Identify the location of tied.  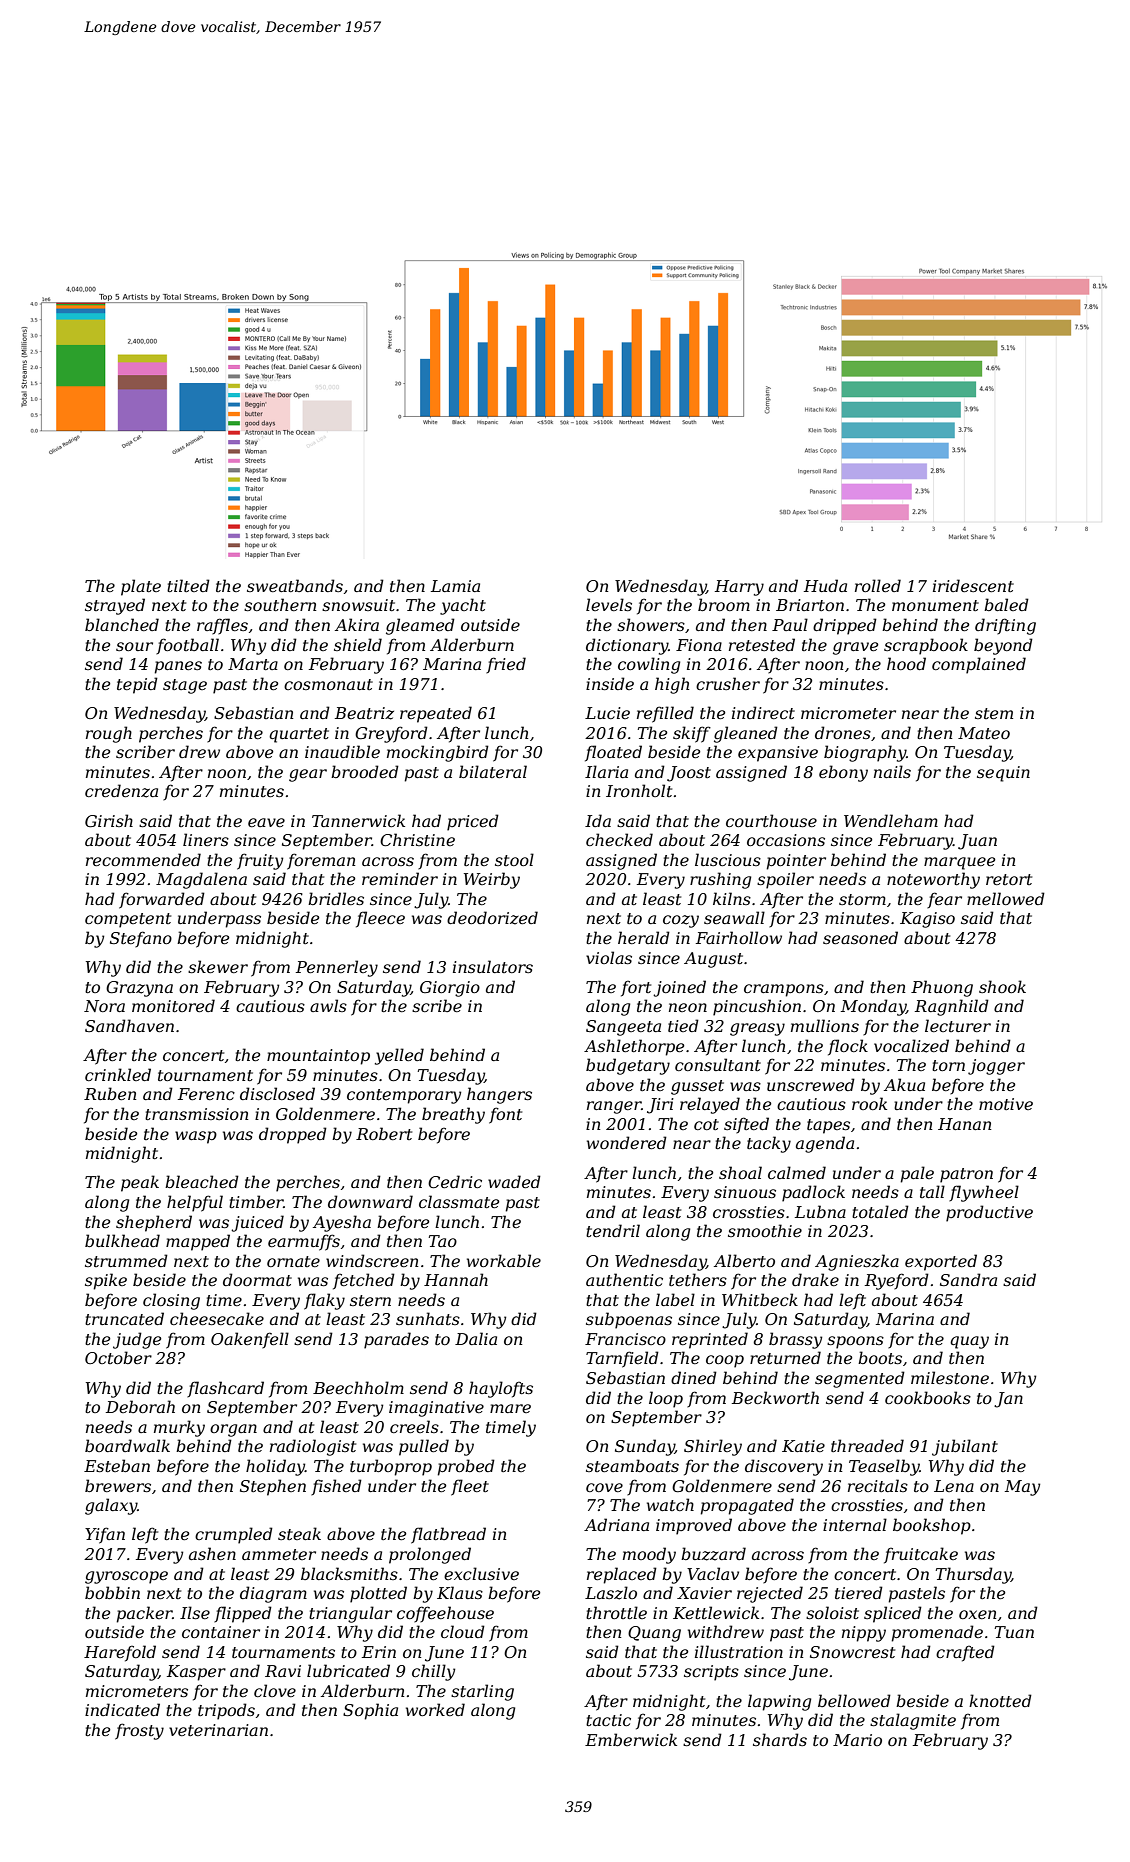
(683, 1025).
